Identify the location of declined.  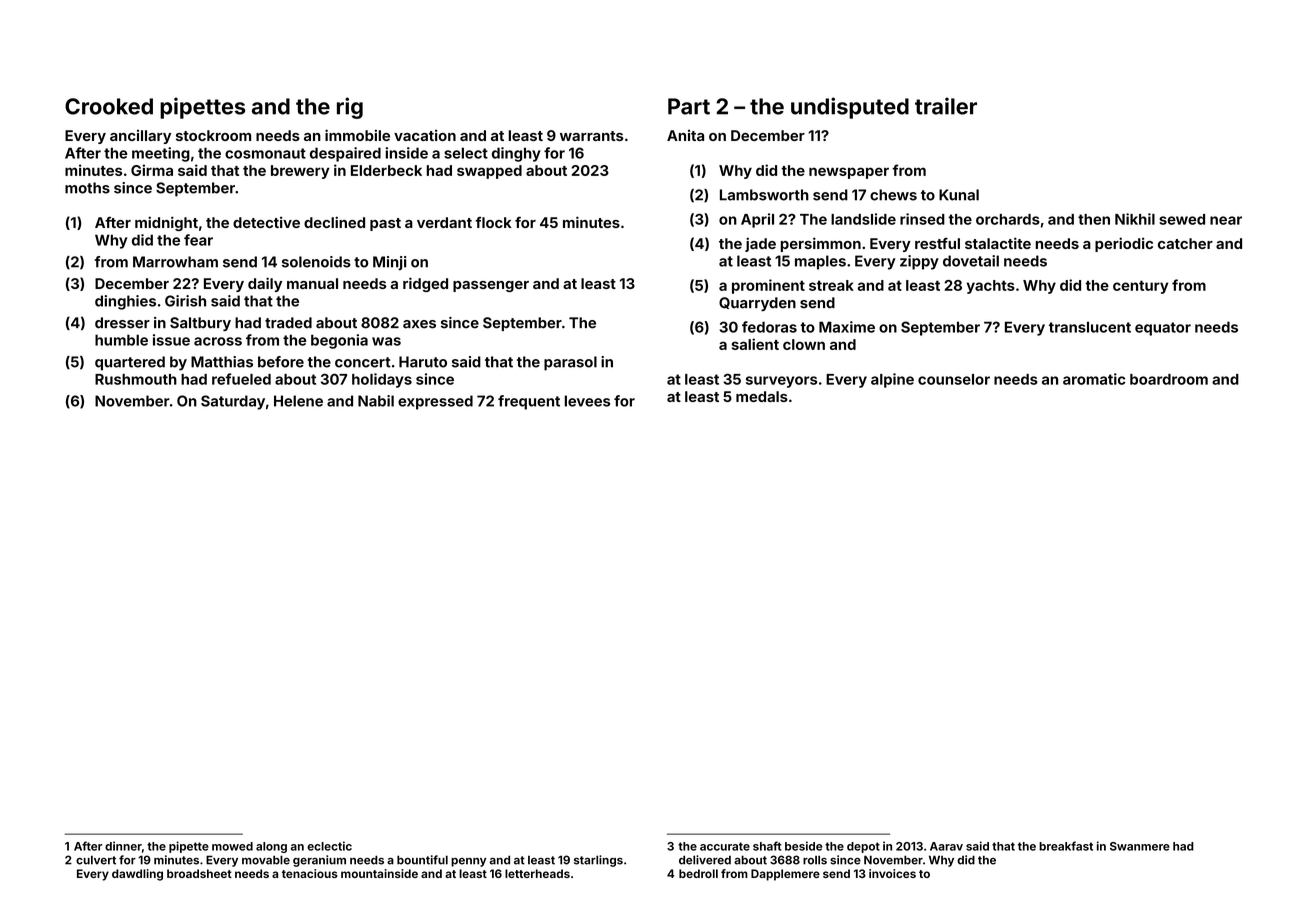
(334, 222).
